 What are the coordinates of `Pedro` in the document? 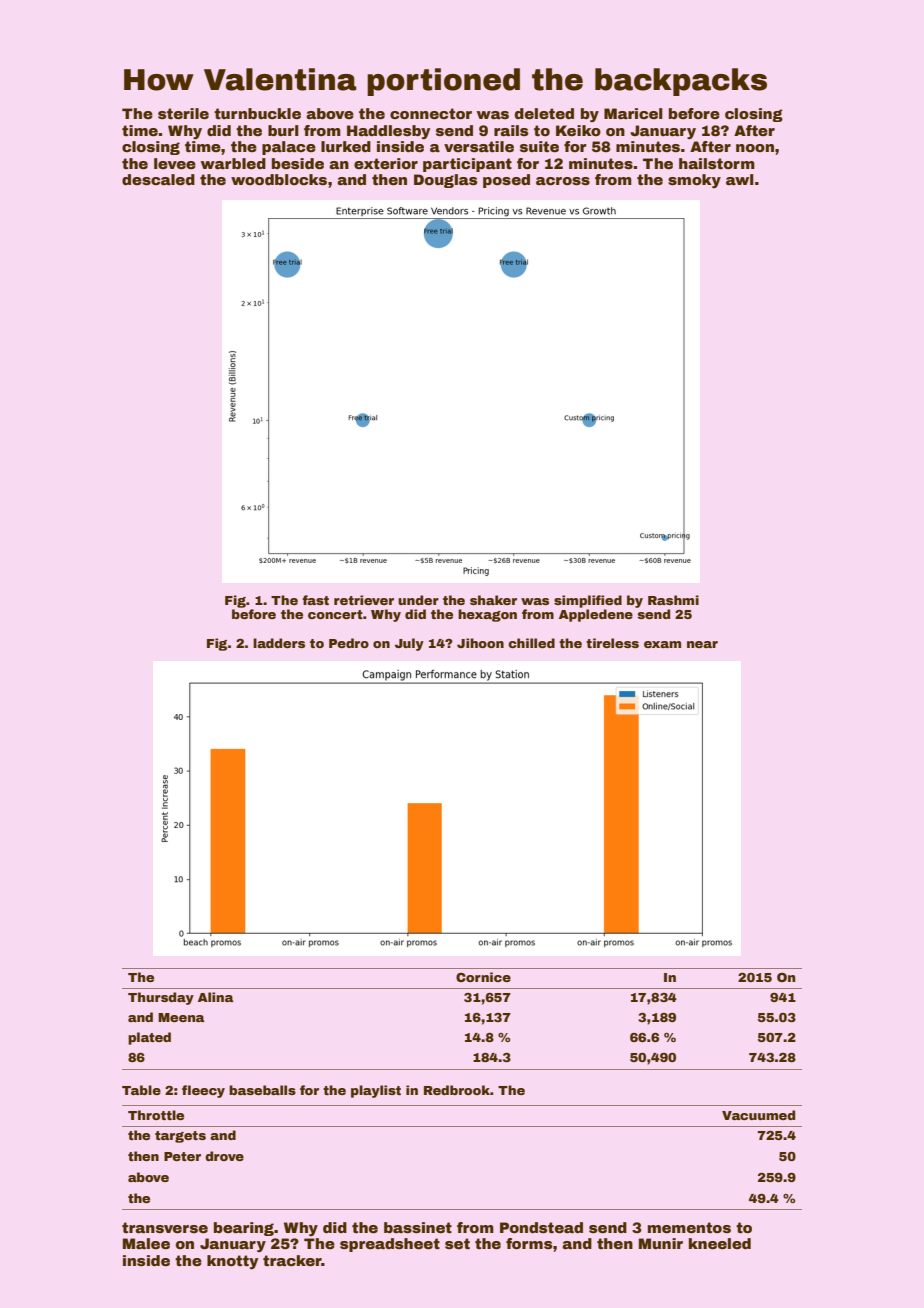 It's located at (349, 643).
